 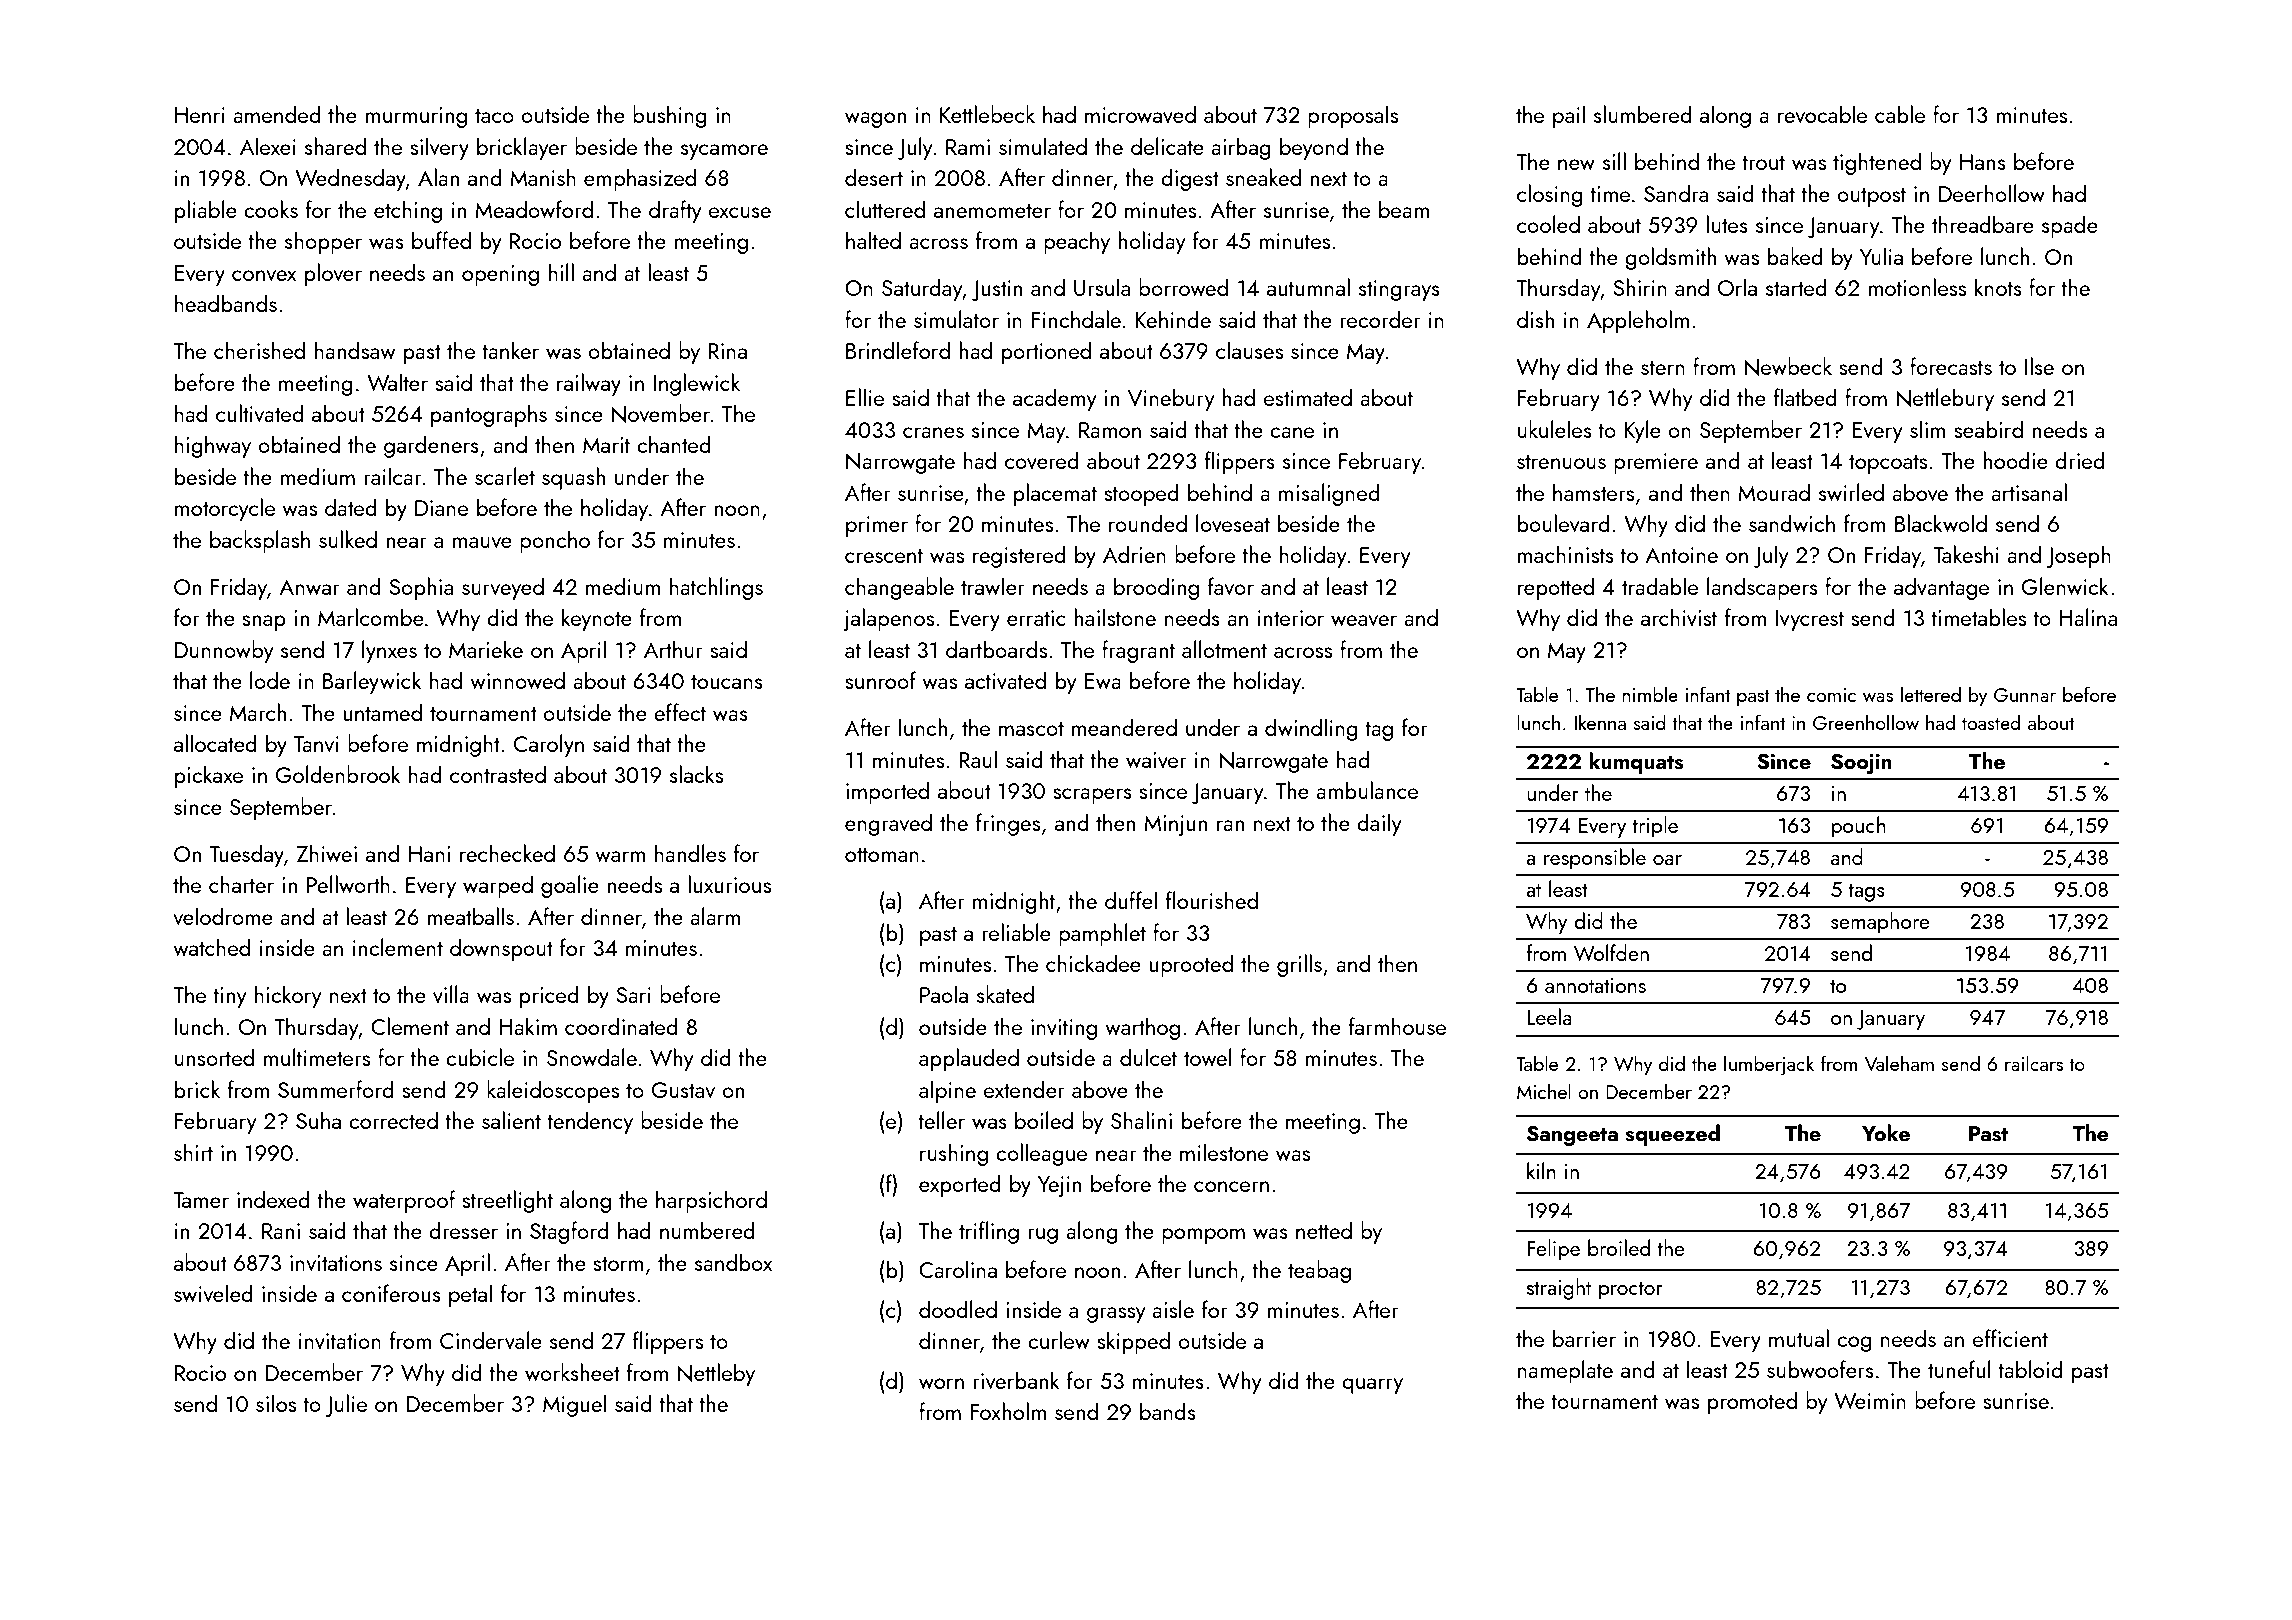 What do you see at coordinates (1643, 114) in the document?
I see `slumbered` at bounding box center [1643, 114].
